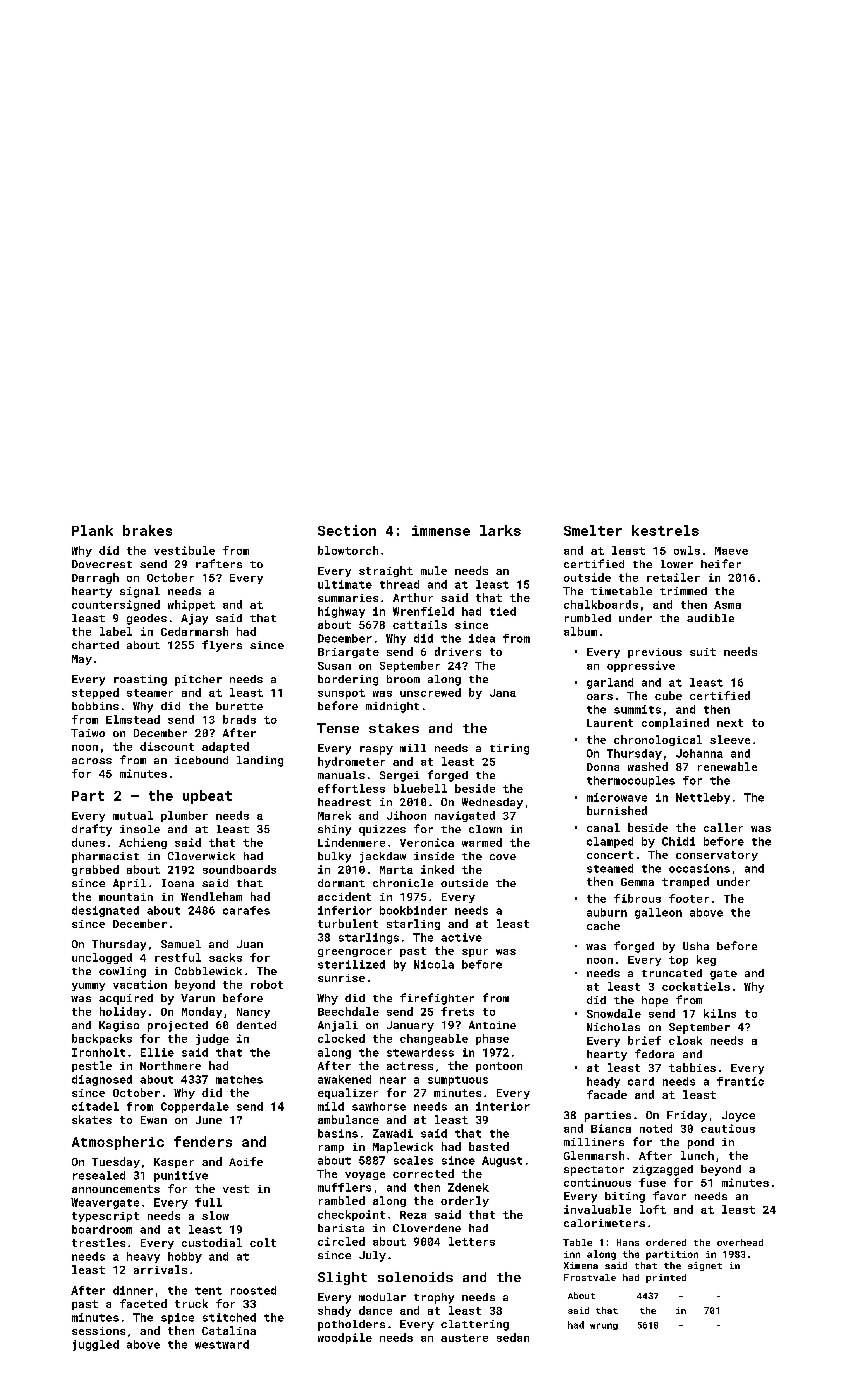 Image resolution: width=849 pixels, height=1400 pixels. I want to click on biting, so click(625, 1197).
